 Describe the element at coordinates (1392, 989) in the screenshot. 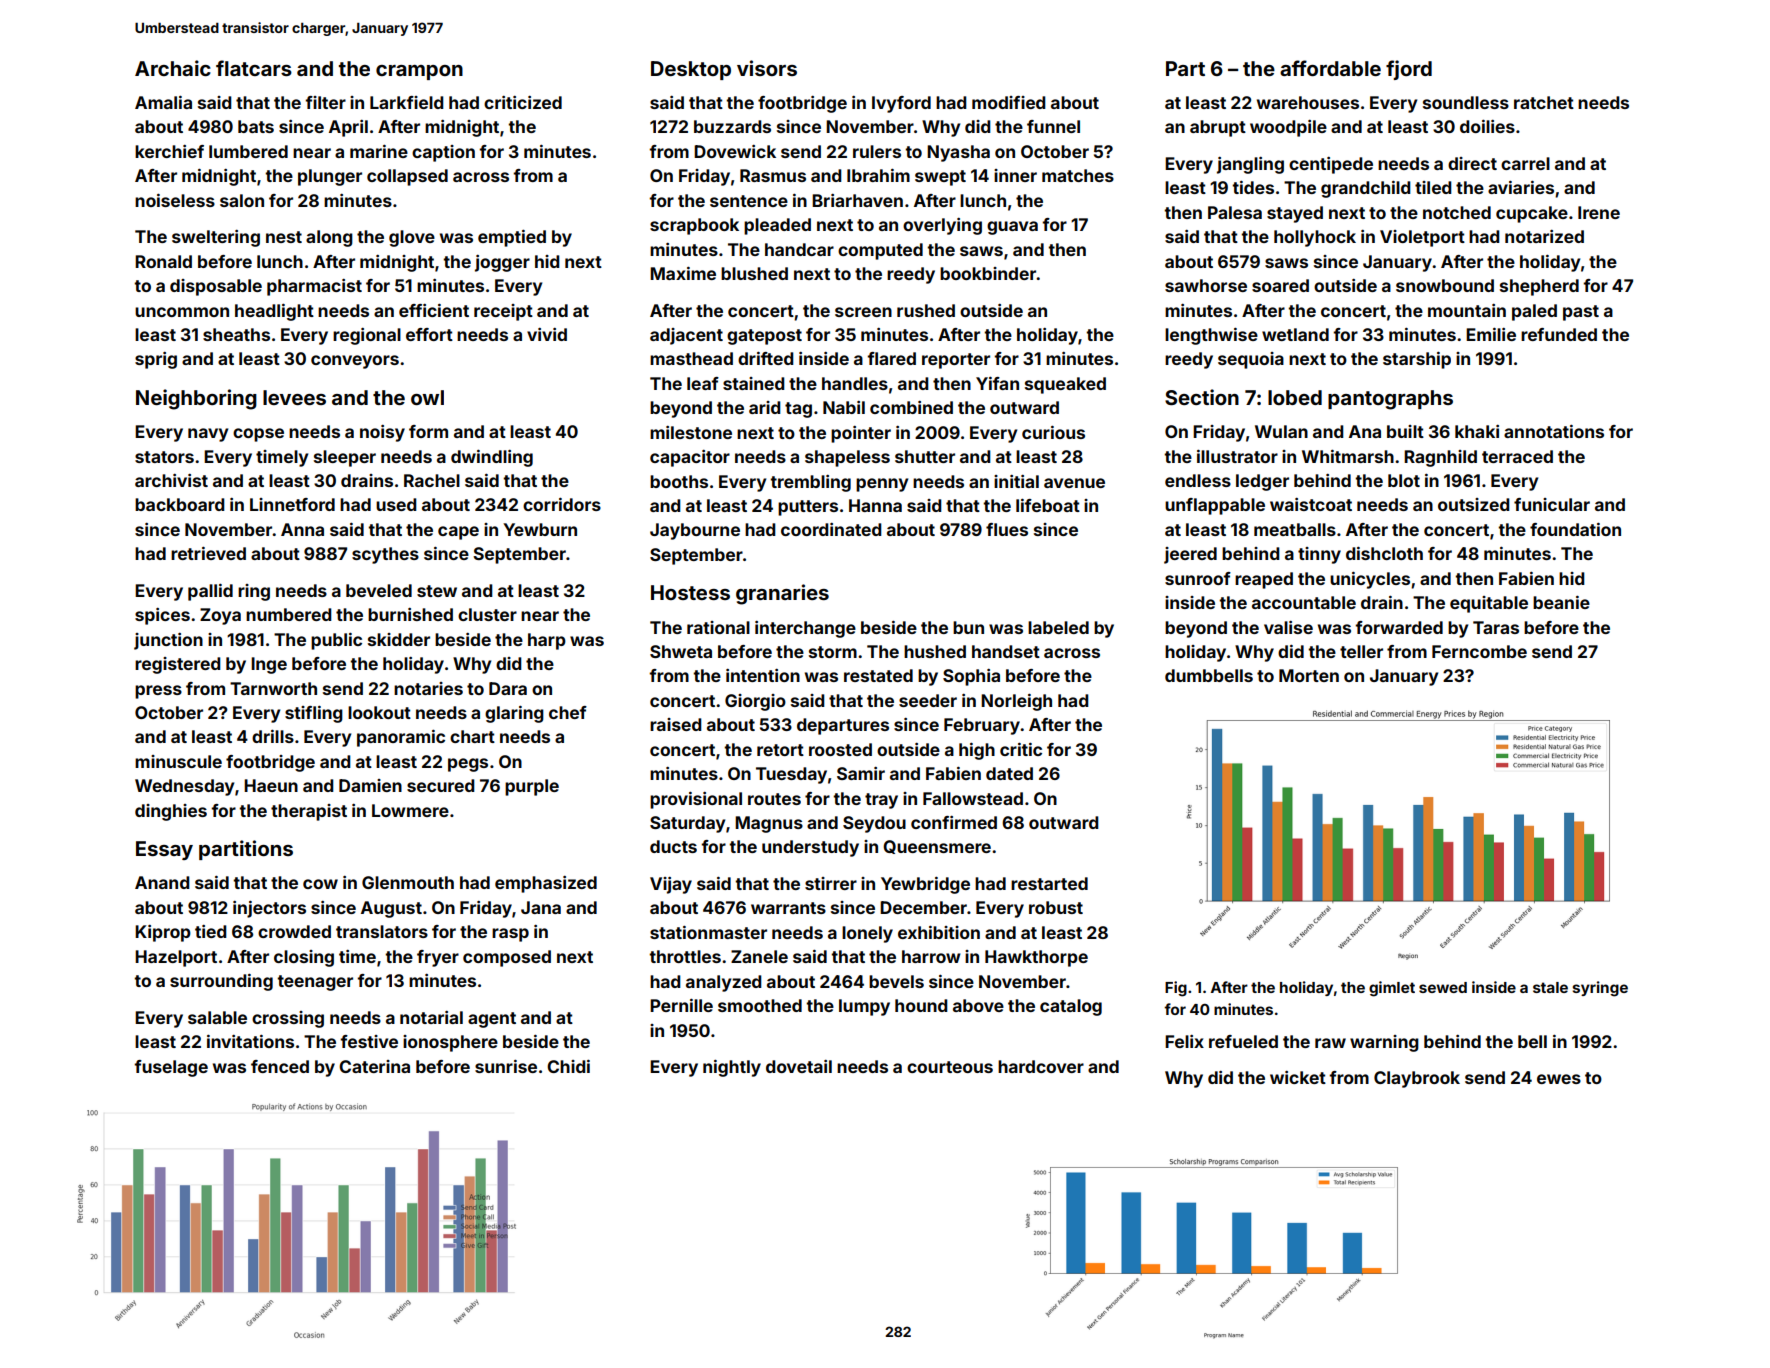

I see `gimlet` at that location.
